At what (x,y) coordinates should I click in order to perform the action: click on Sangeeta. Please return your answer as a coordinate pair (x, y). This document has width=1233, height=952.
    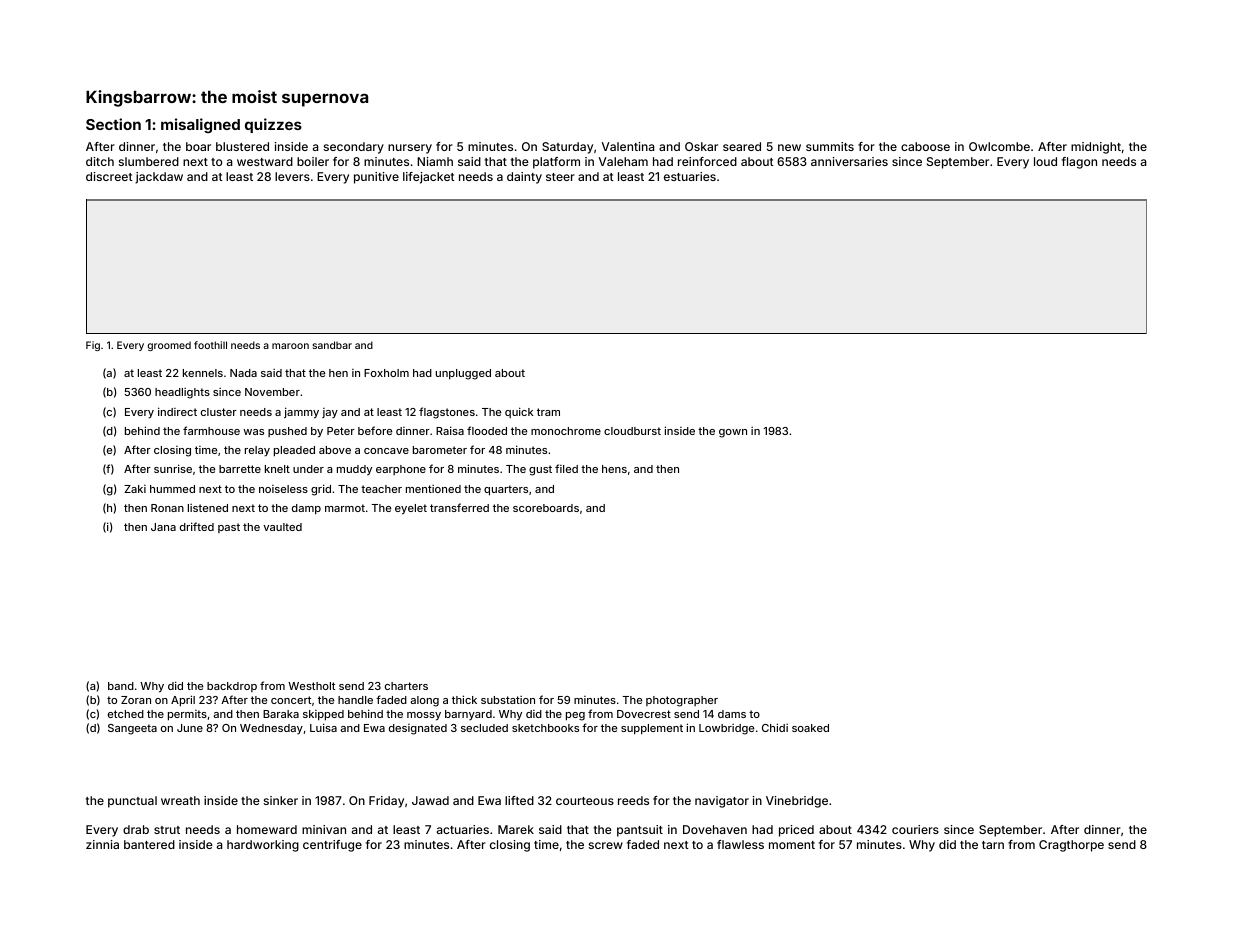
    Looking at the image, I should click on (132, 729).
